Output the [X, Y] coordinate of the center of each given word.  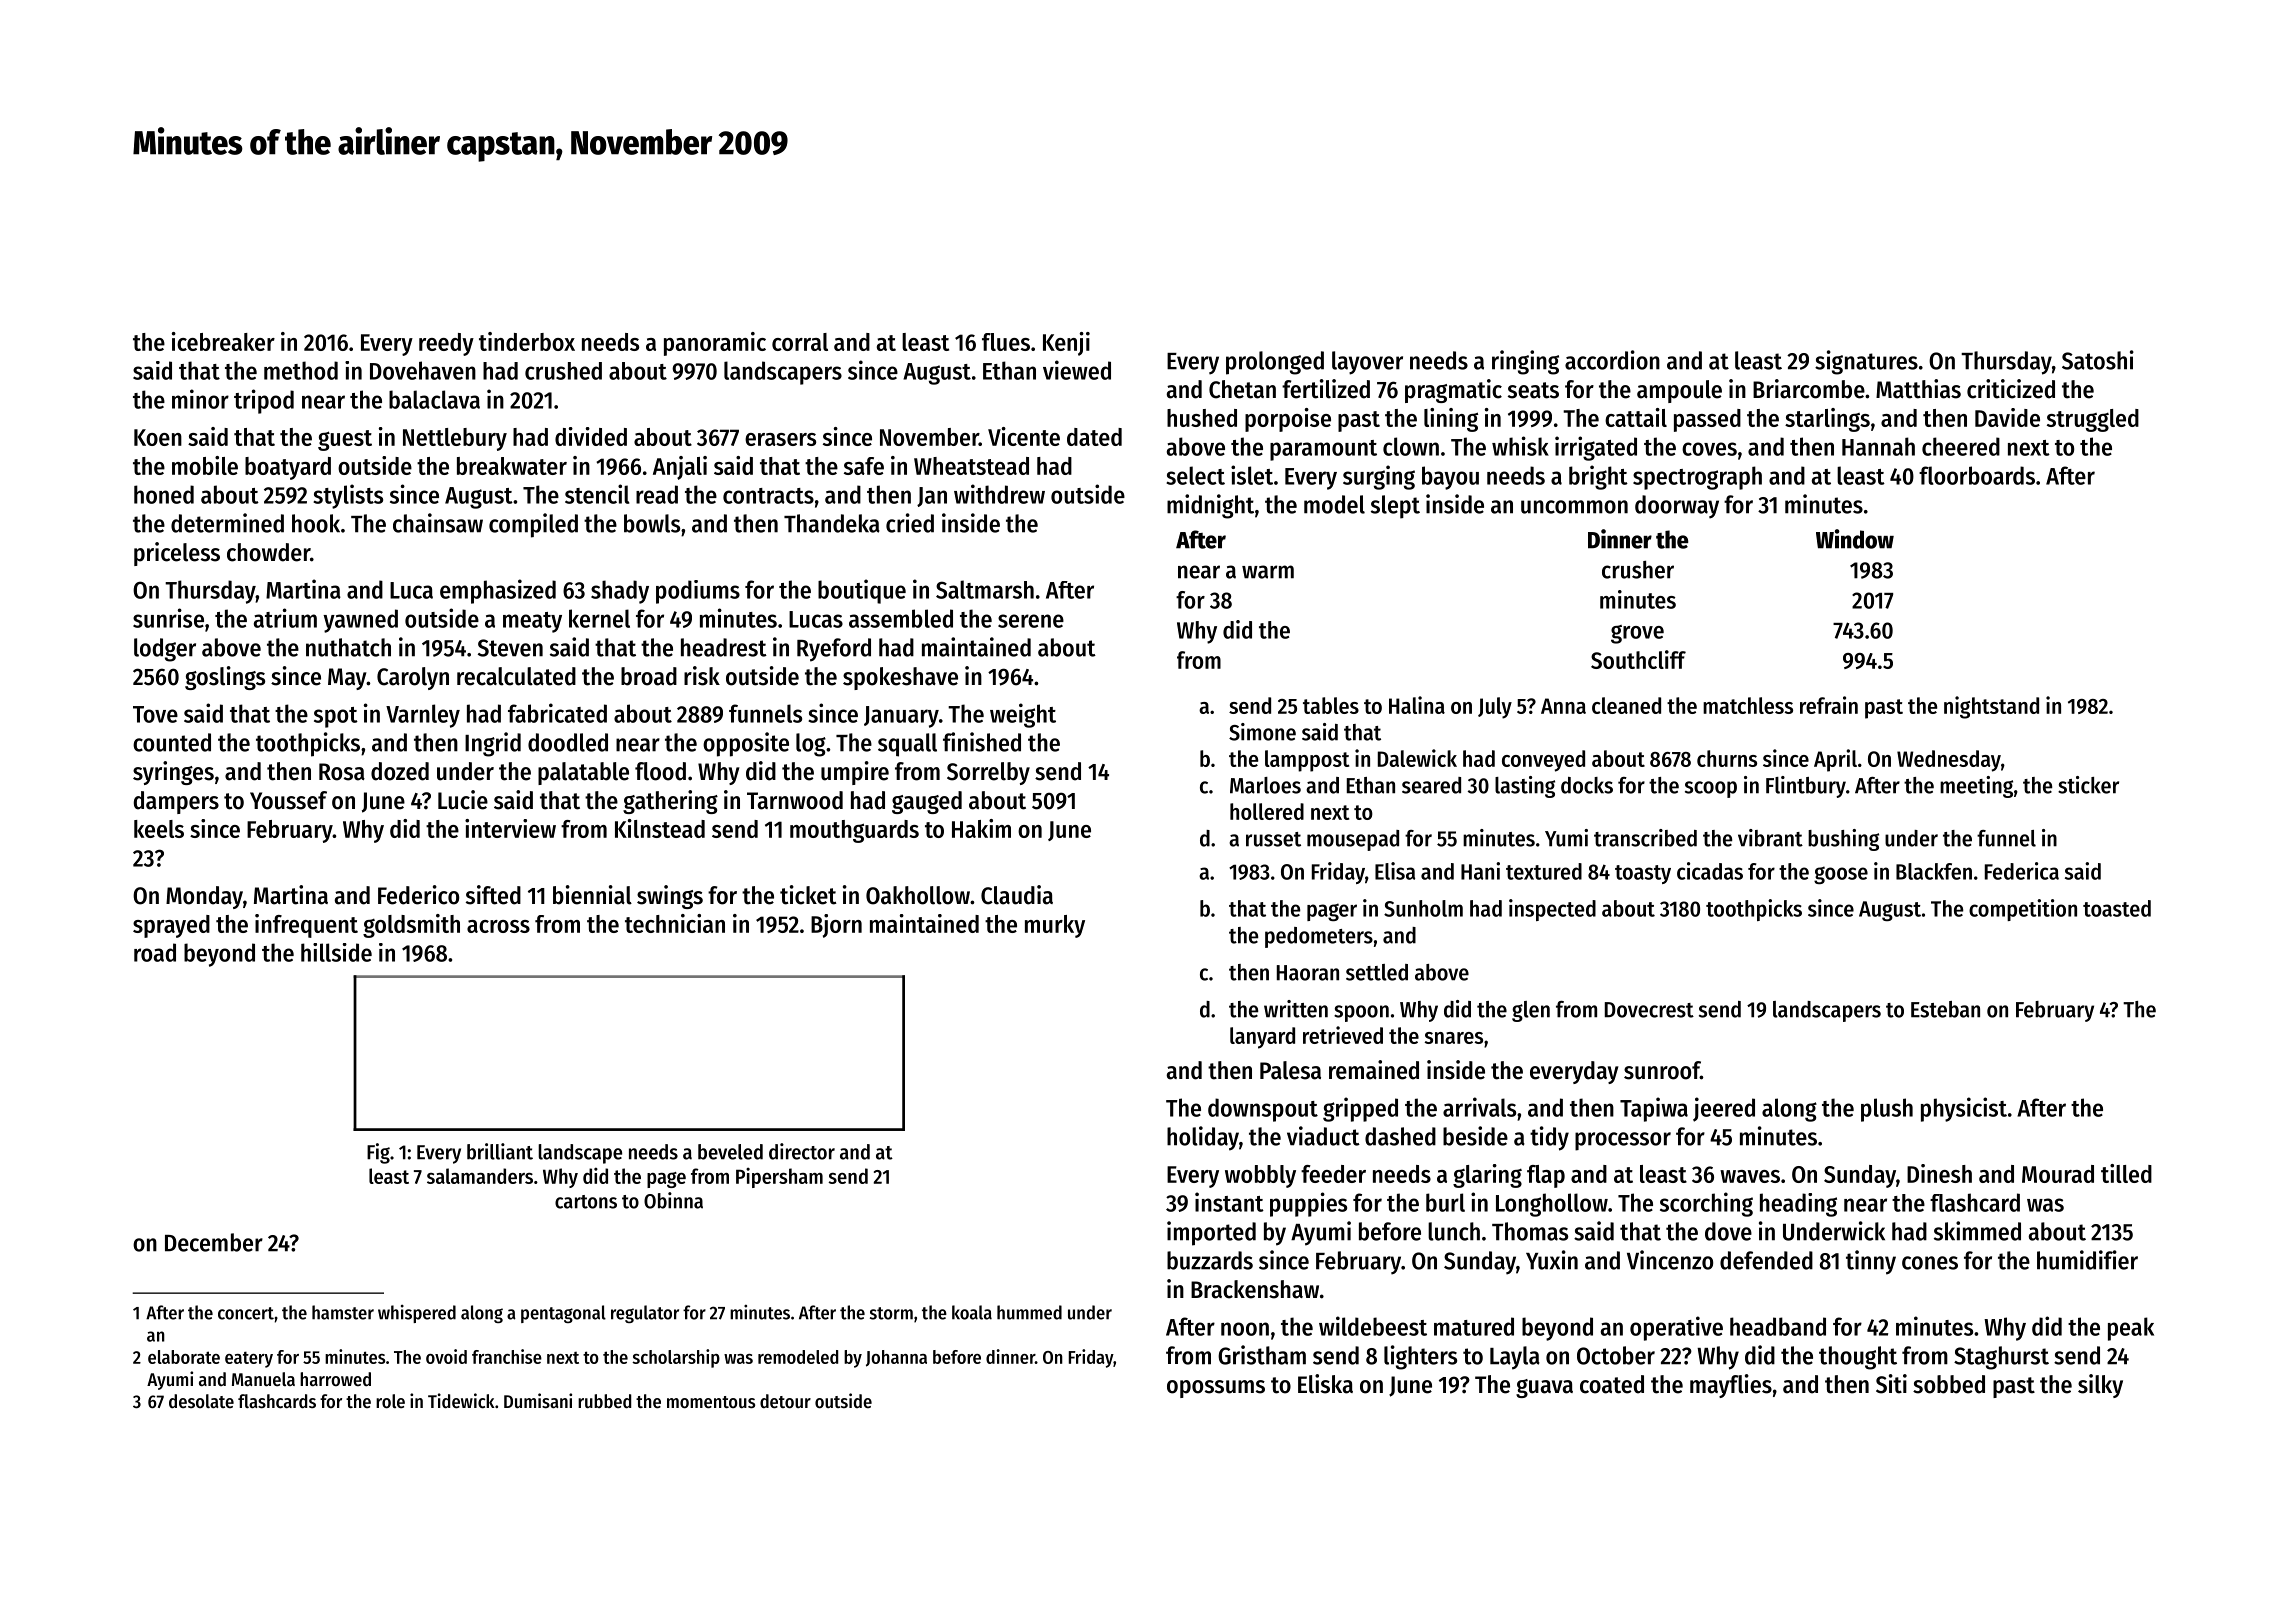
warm [1268, 572]
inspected [1552, 910]
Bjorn [836, 926]
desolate [201, 1401]
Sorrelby [988, 773]
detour [785, 1401]
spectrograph [1697, 478]
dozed [400, 771]
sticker [2088, 785]
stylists [348, 496]
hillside [336, 952]
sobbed [1949, 1384]
